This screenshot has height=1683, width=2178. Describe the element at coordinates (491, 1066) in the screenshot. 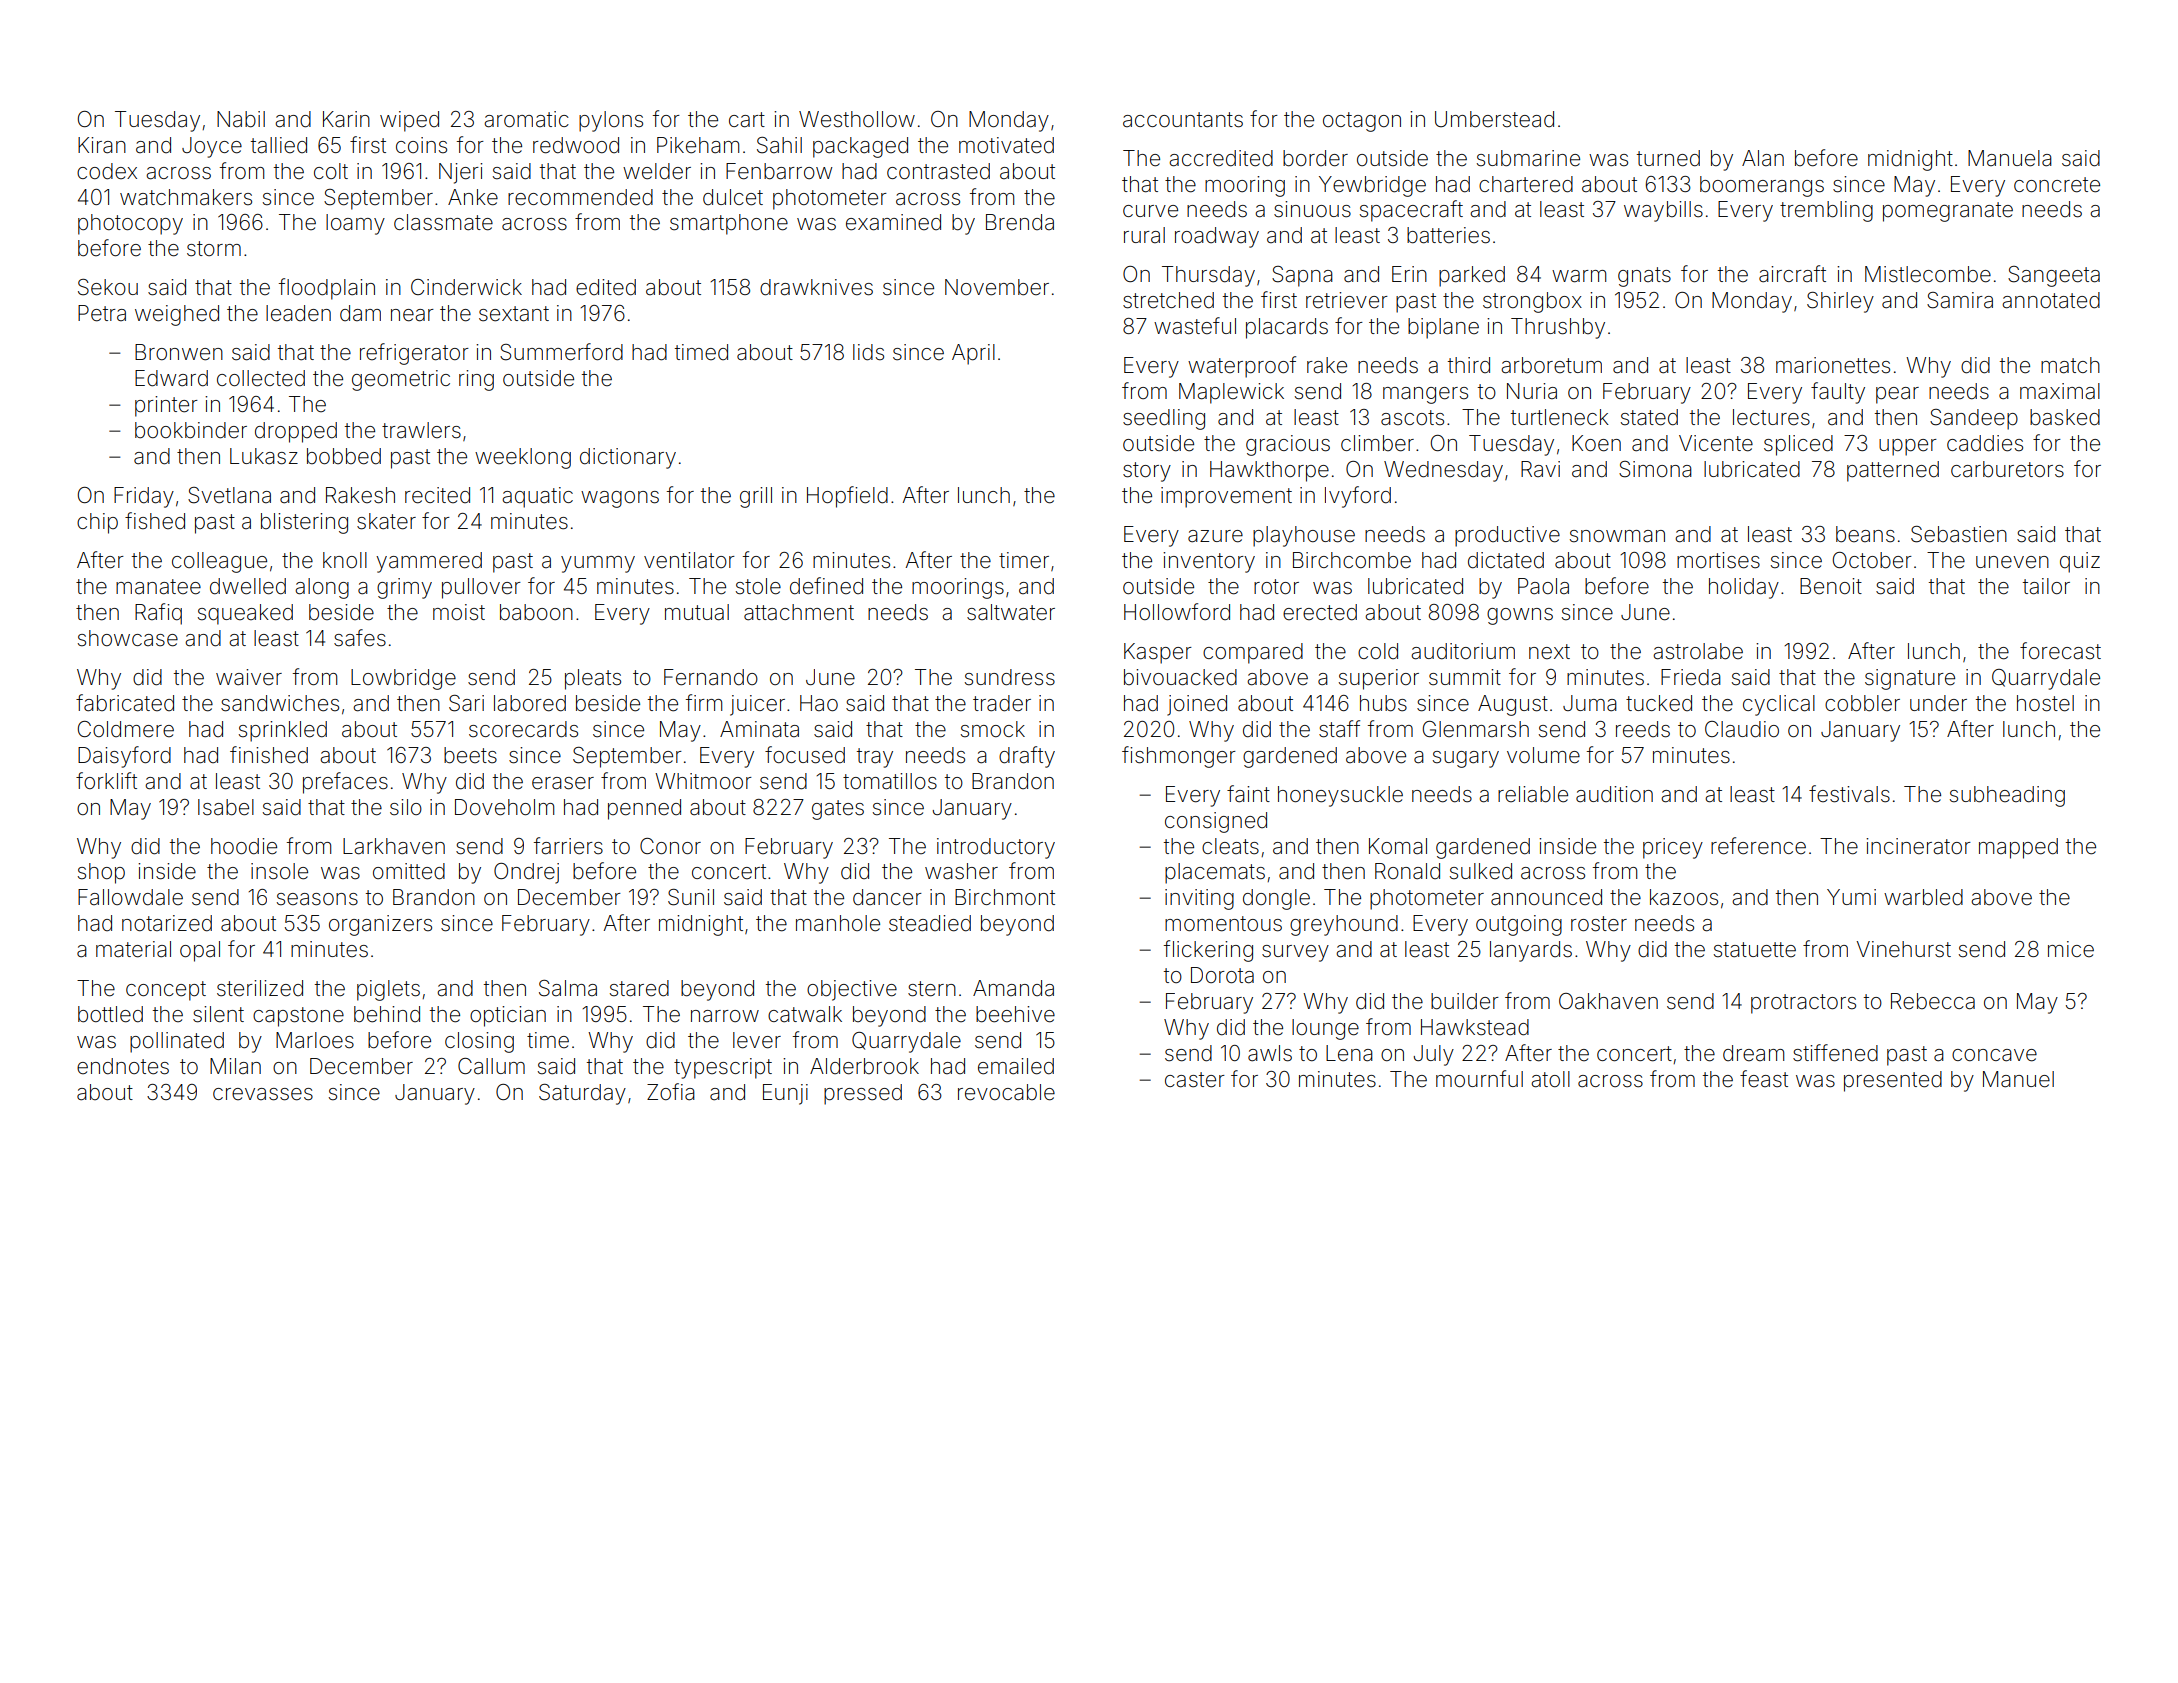

I see `Callum` at that location.
